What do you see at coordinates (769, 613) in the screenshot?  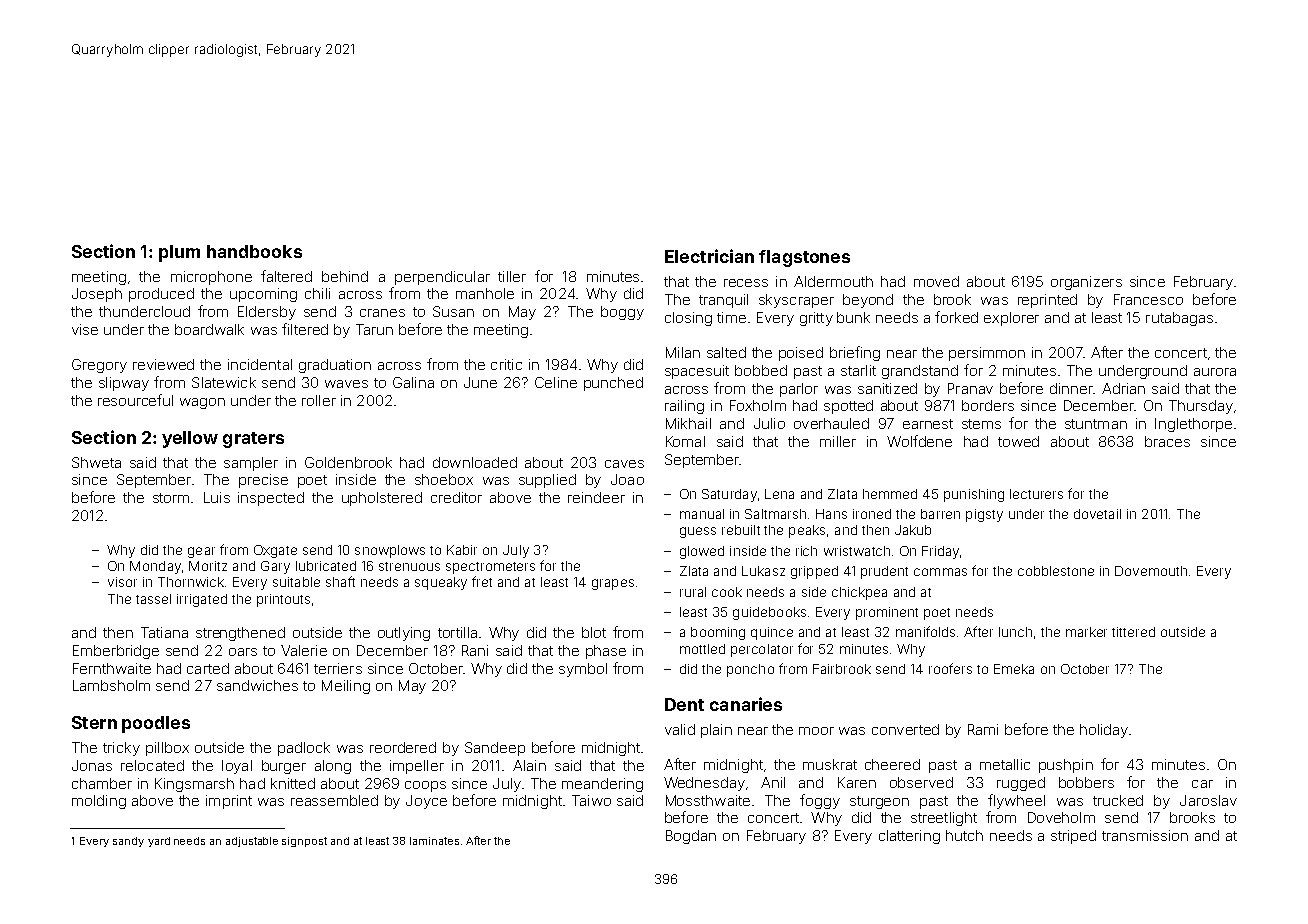 I see `guidebooks` at bounding box center [769, 613].
